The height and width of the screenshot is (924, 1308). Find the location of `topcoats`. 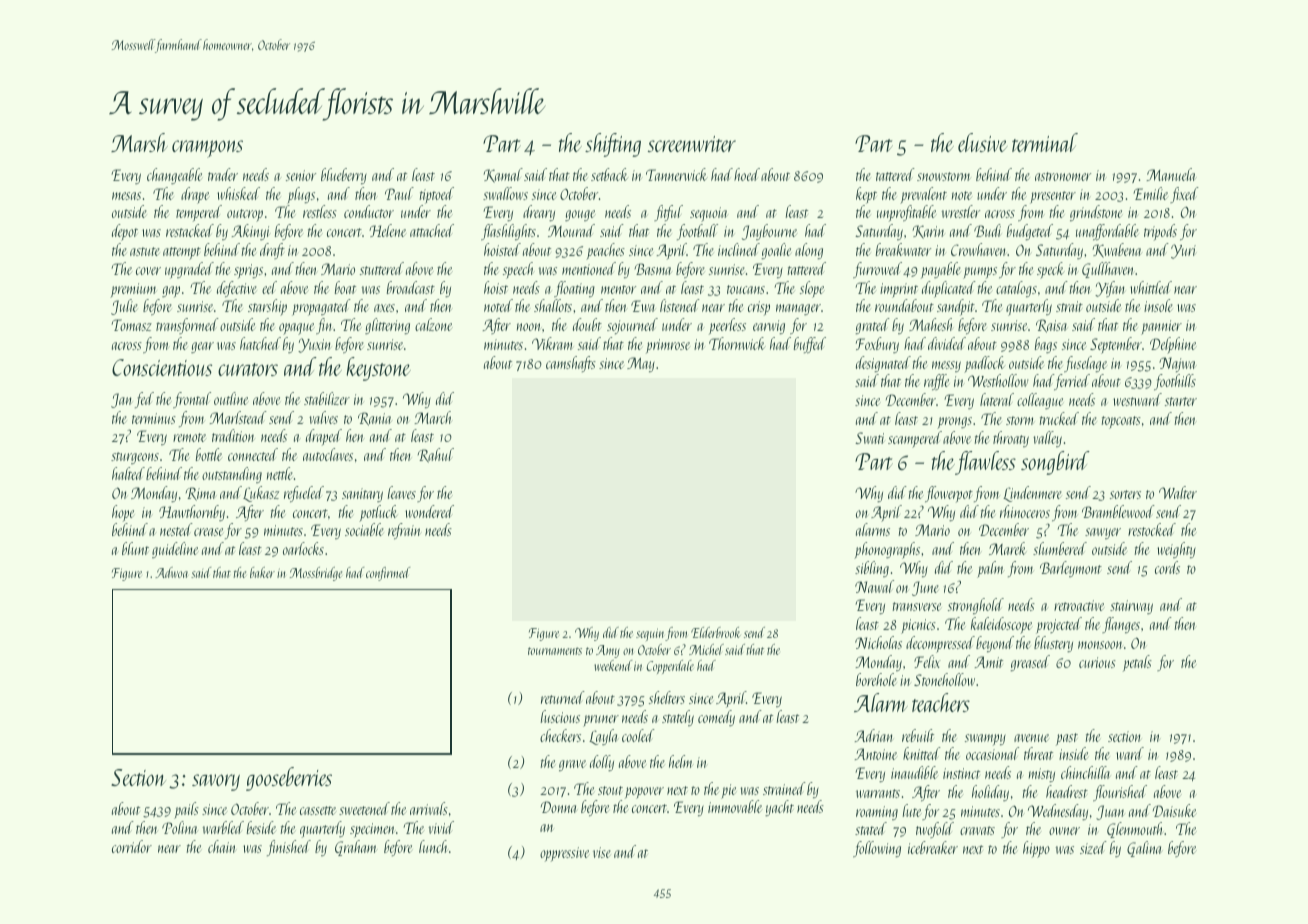

topcoats is located at coordinates (1121, 422).
